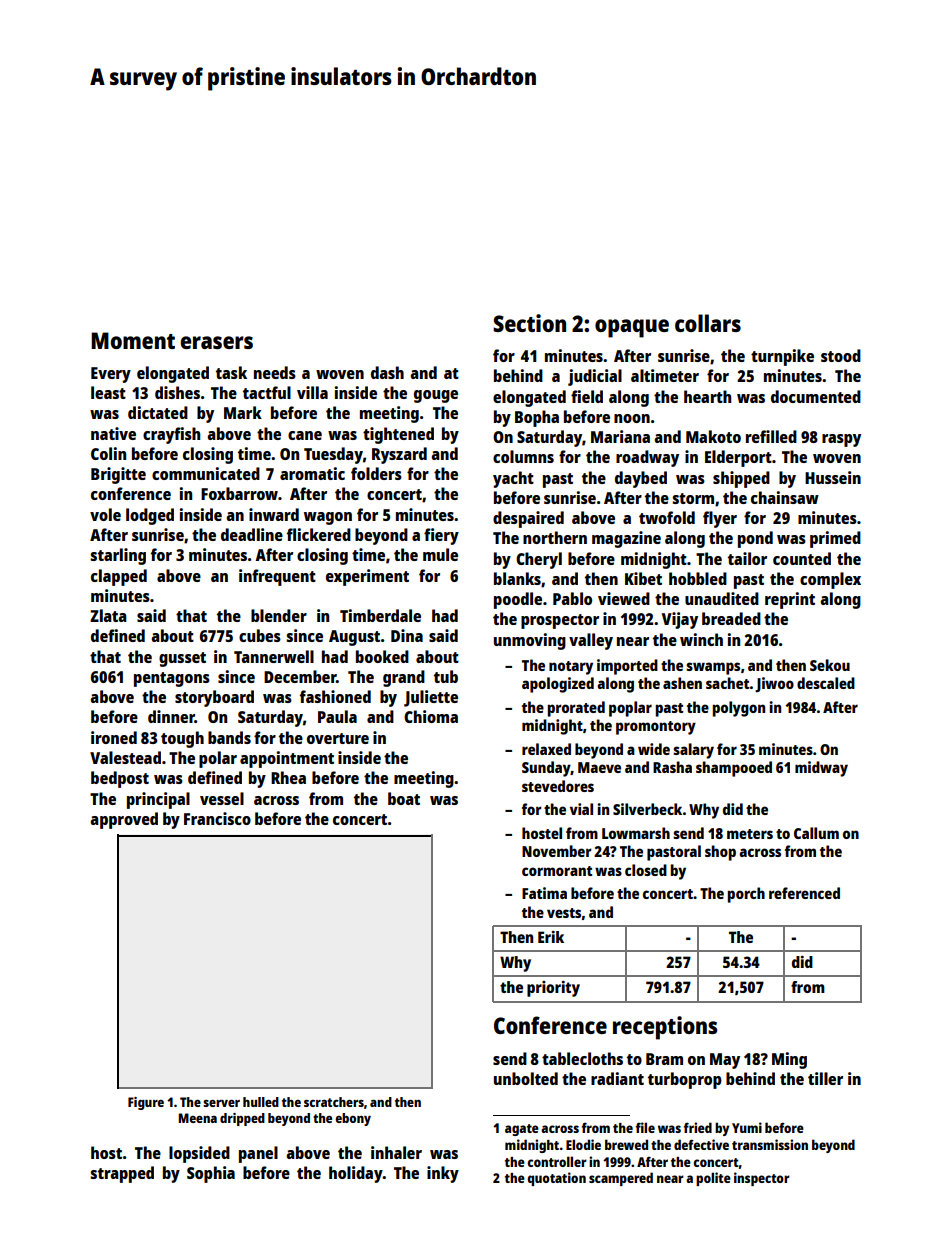 The height and width of the screenshot is (1233, 952). What do you see at coordinates (529, 323) in the screenshot?
I see `Section` at bounding box center [529, 323].
